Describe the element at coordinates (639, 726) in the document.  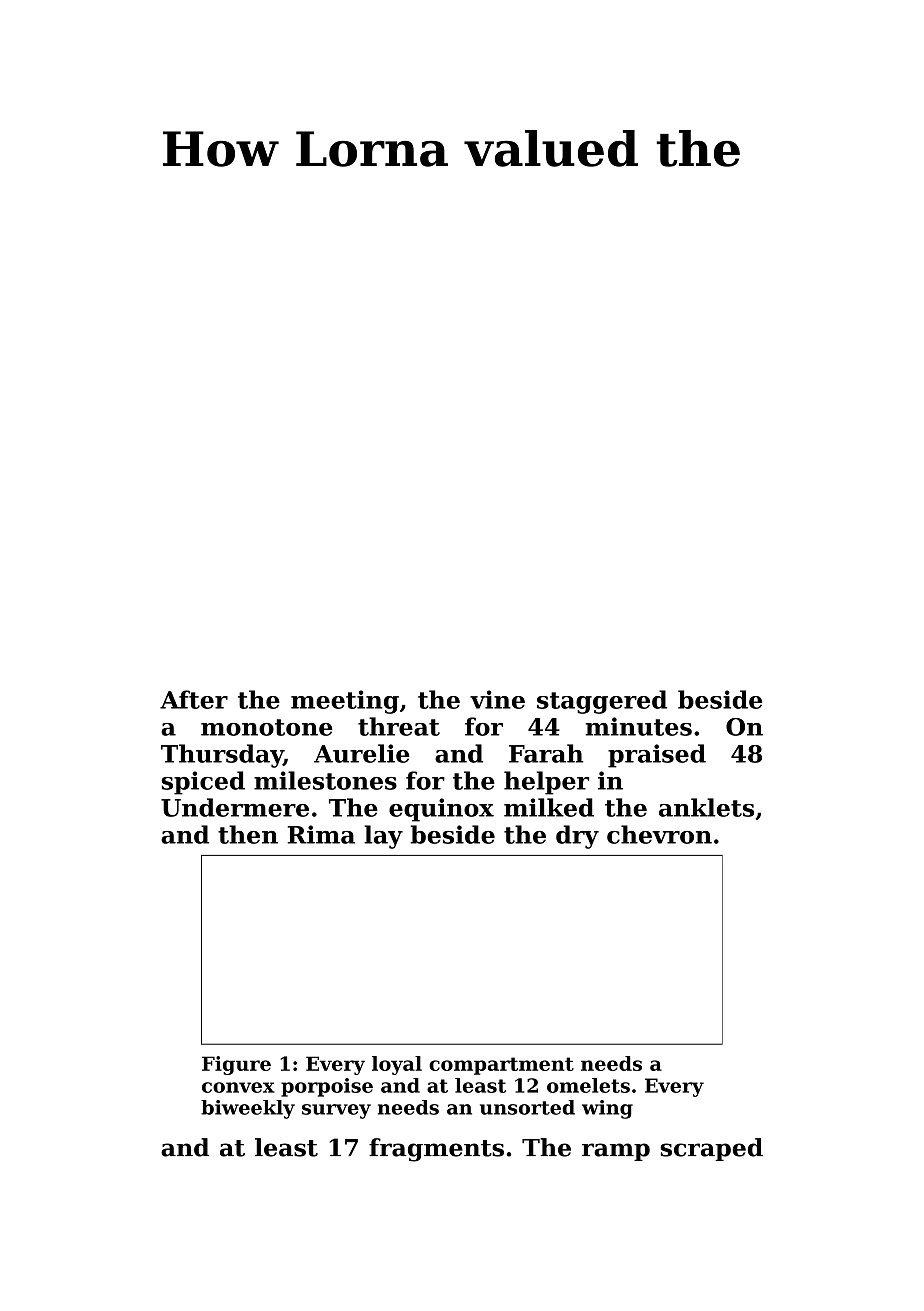
I see `minutes` at that location.
